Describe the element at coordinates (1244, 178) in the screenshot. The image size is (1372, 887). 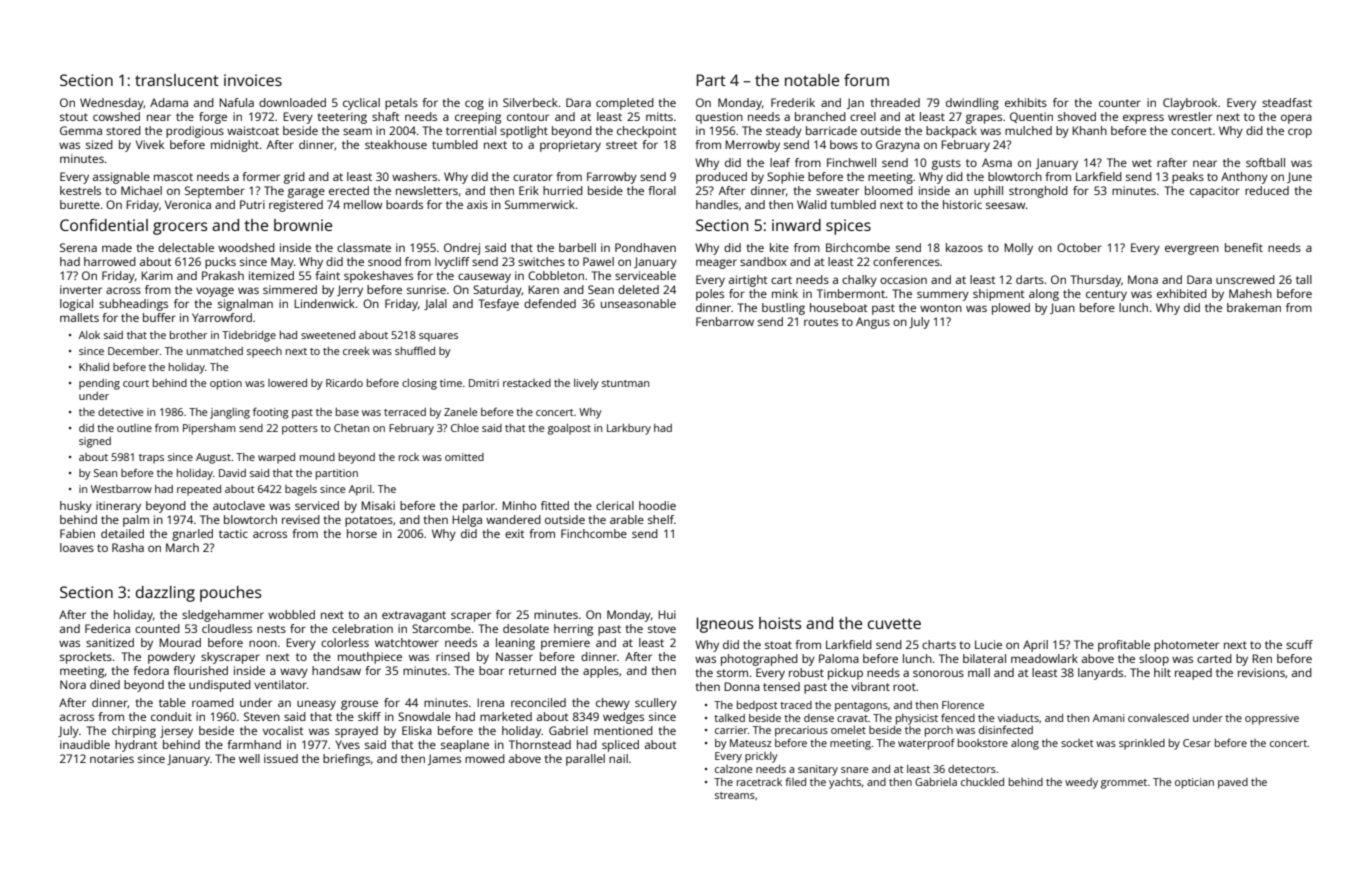
I see `Anthony` at that location.
